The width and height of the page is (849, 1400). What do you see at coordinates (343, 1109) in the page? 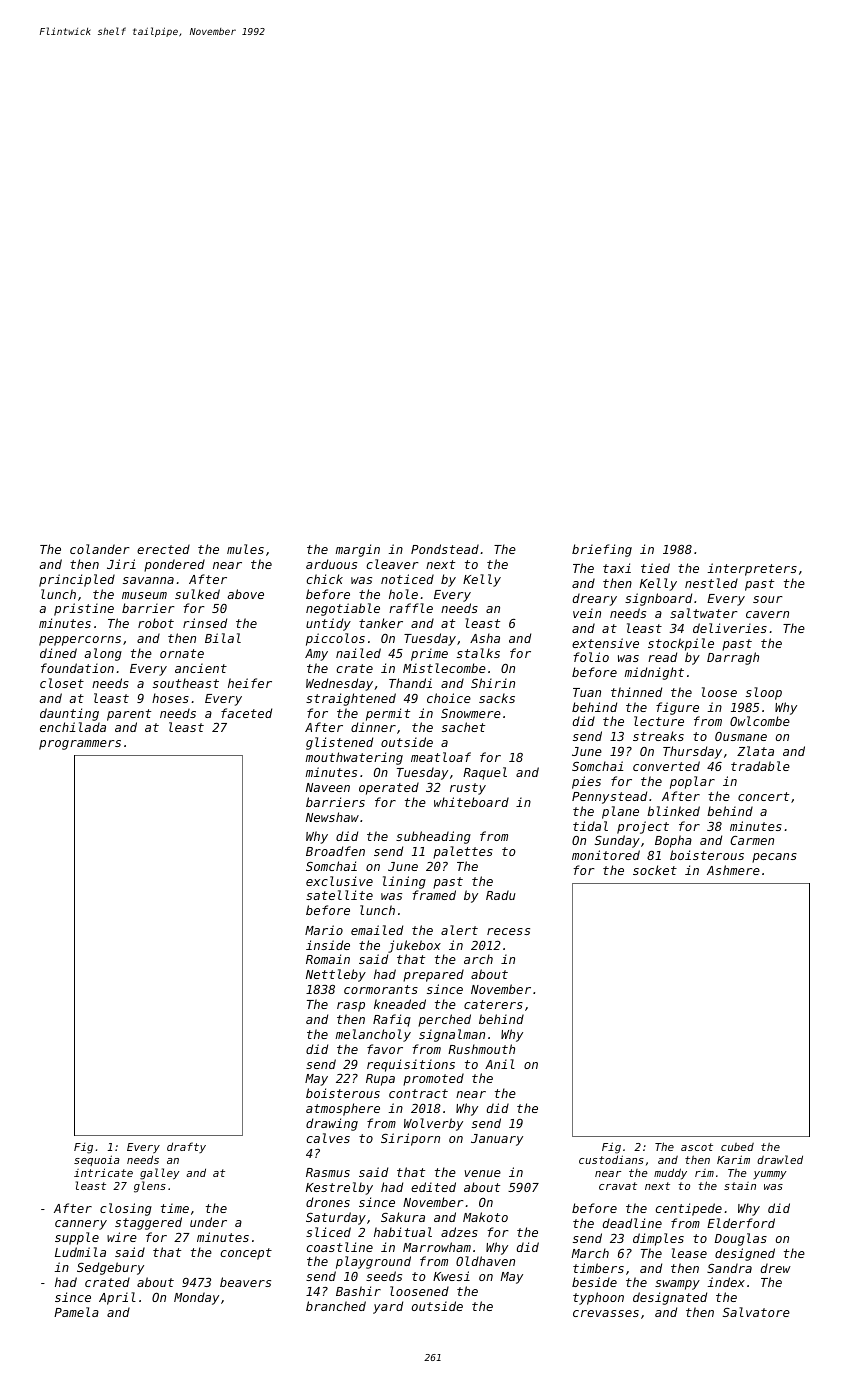
I see `atmosphere` at bounding box center [343, 1109].
